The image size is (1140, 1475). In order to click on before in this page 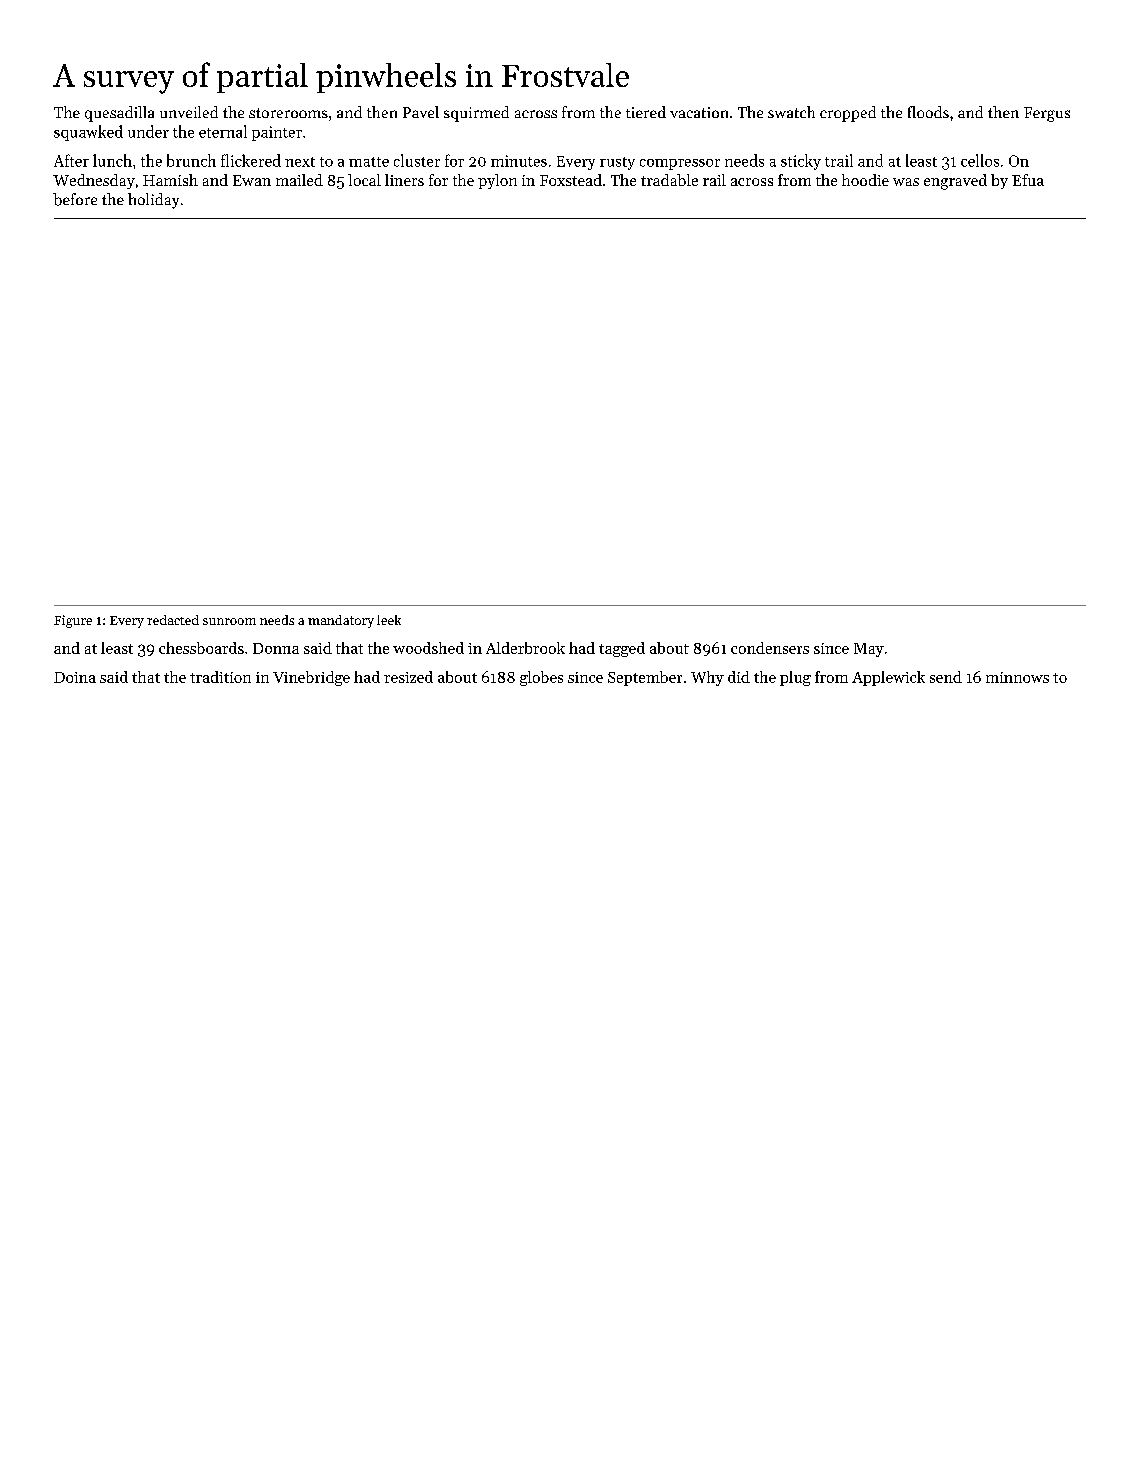, I will do `click(75, 199)`.
